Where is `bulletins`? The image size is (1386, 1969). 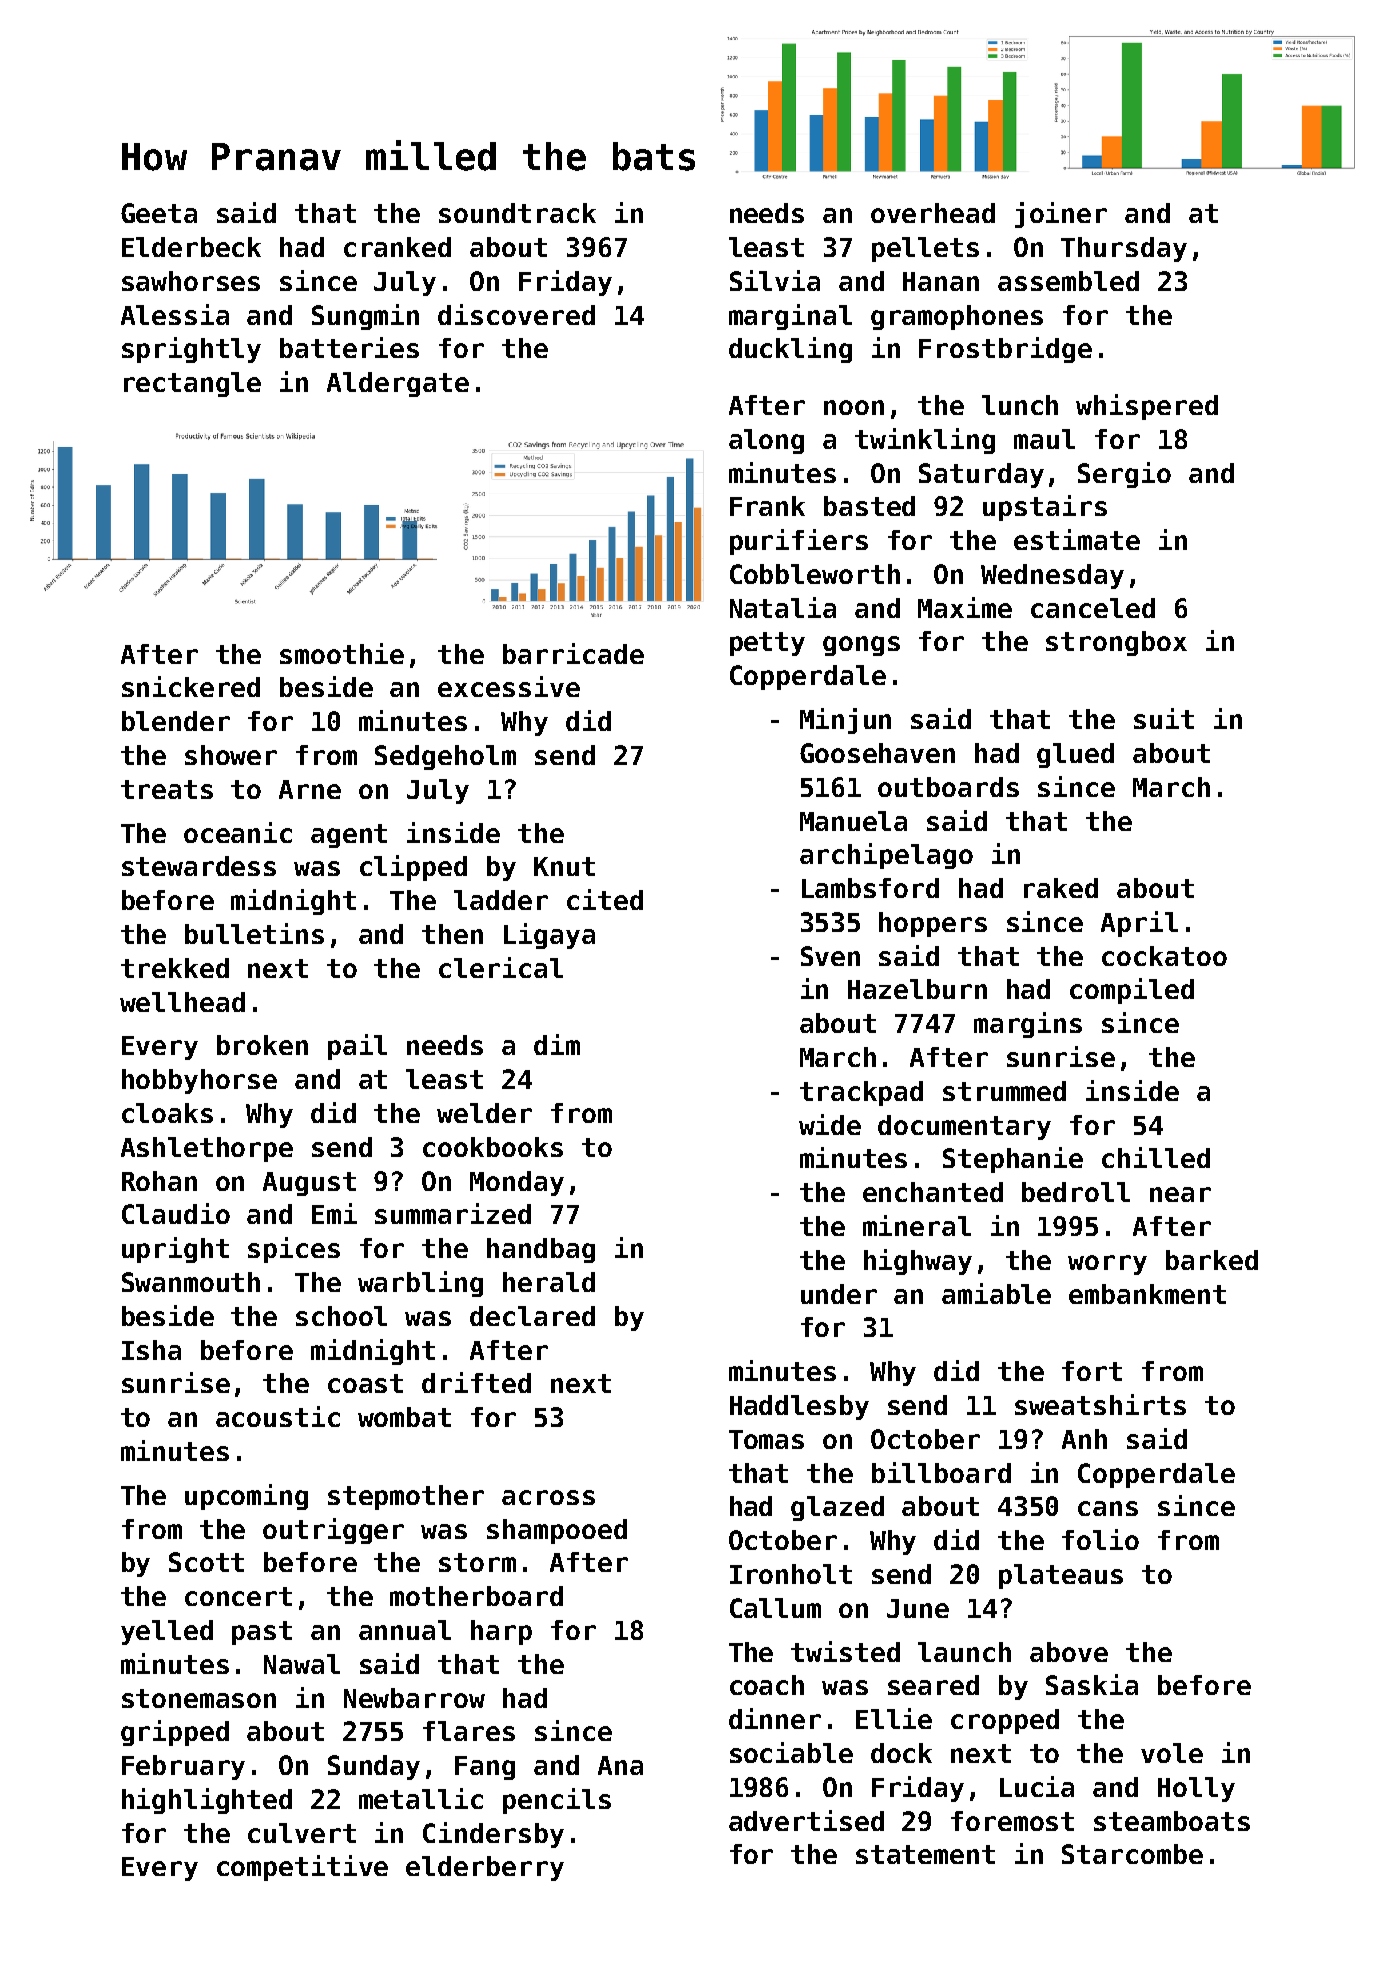 bulletins is located at coordinates (254, 933).
